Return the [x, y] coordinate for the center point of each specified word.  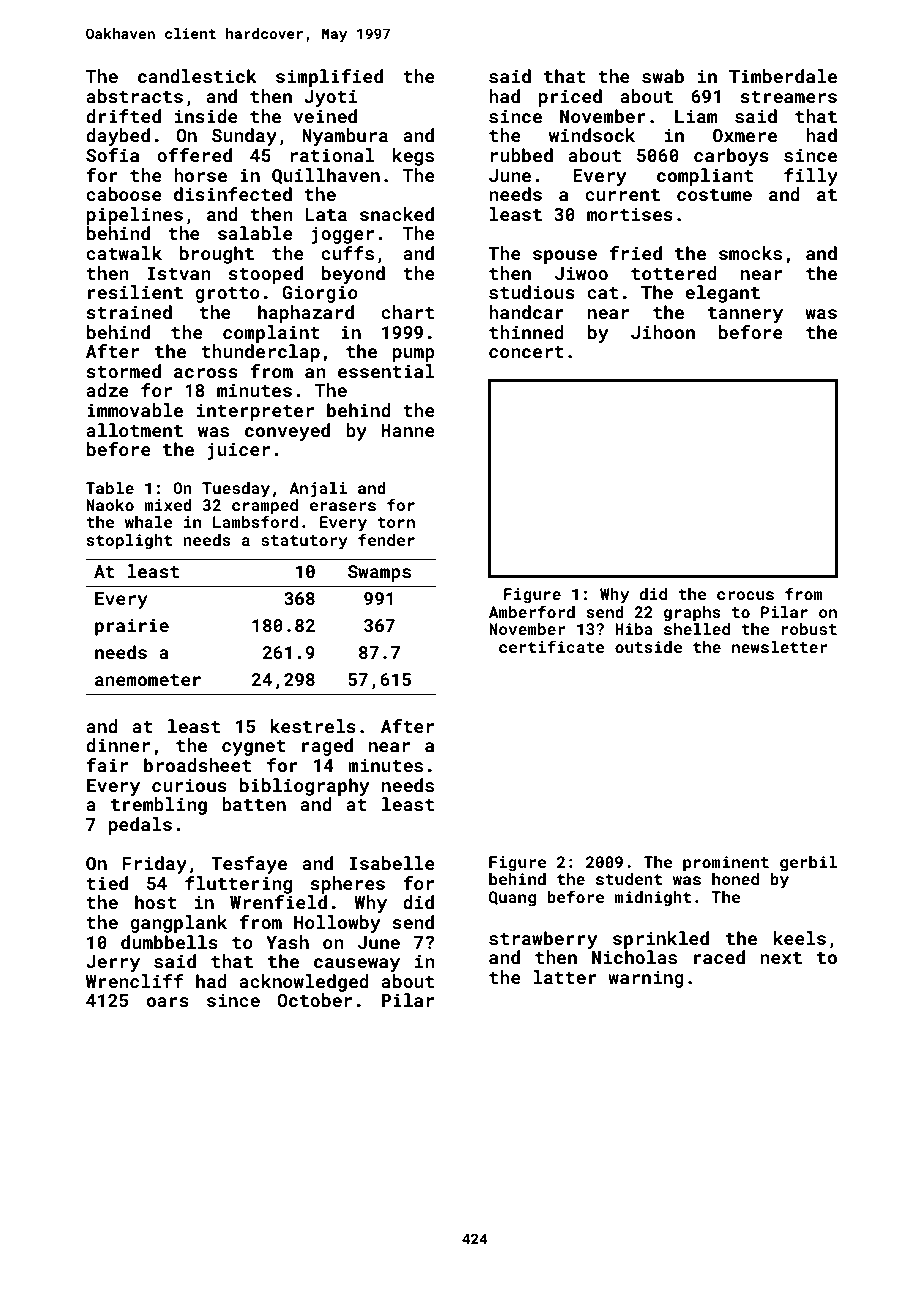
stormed [123, 371]
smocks [750, 253]
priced [570, 98]
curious [189, 785]
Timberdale [783, 76]
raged [327, 747]
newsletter [779, 647]
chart [407, 312]
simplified [329, 78]
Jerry [113, 963]
